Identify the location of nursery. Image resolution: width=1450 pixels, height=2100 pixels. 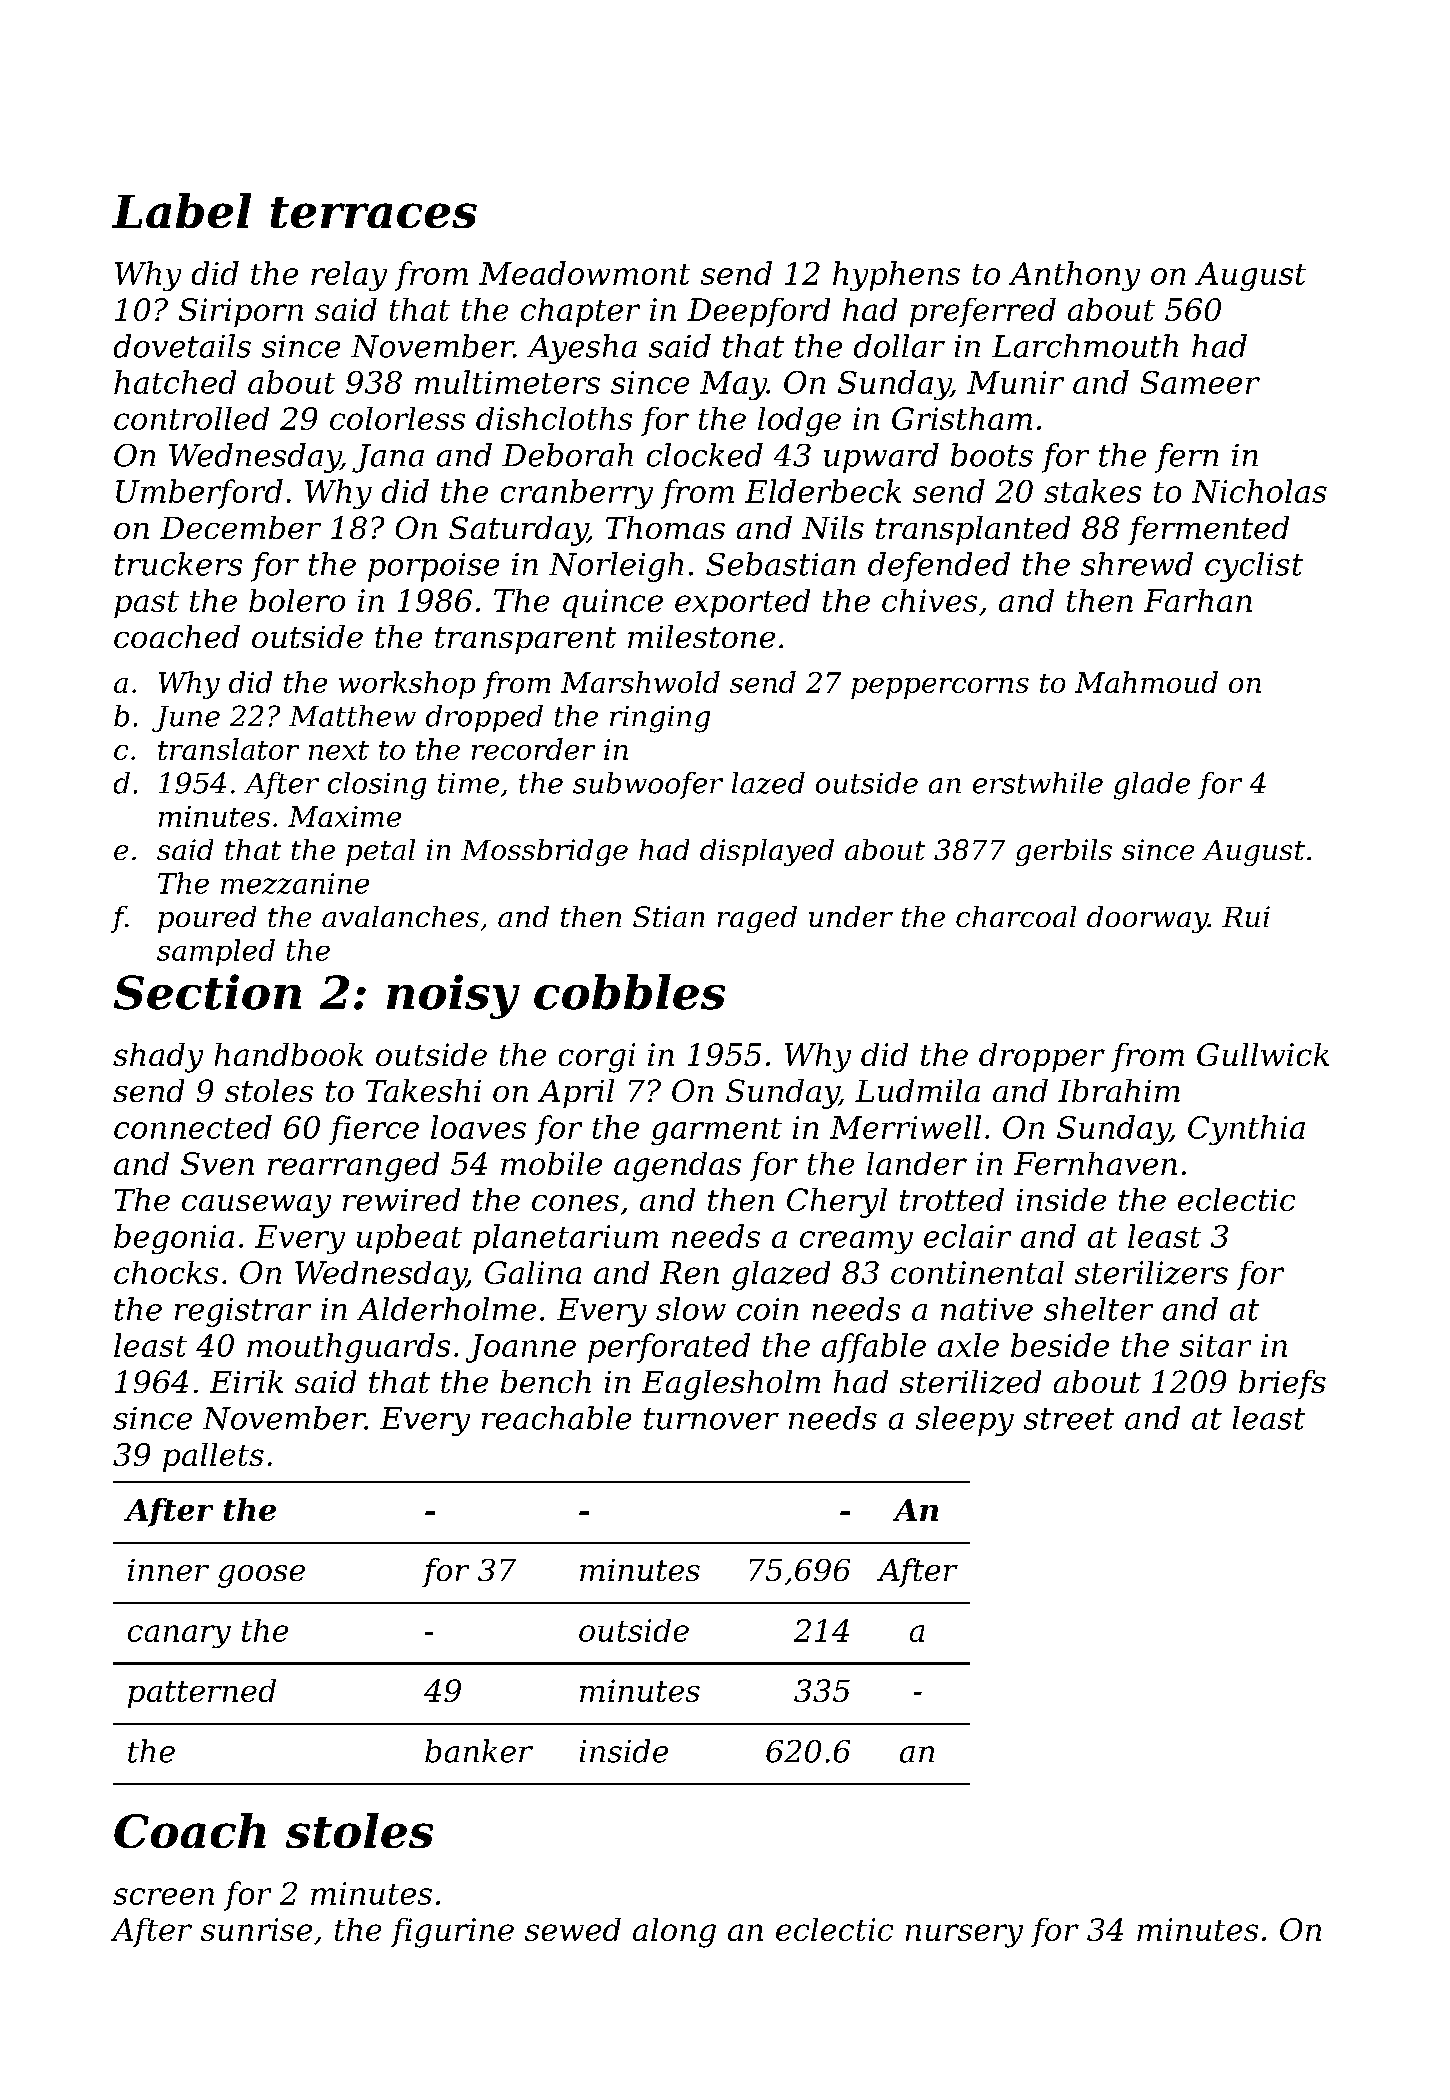
(964, 1936).
